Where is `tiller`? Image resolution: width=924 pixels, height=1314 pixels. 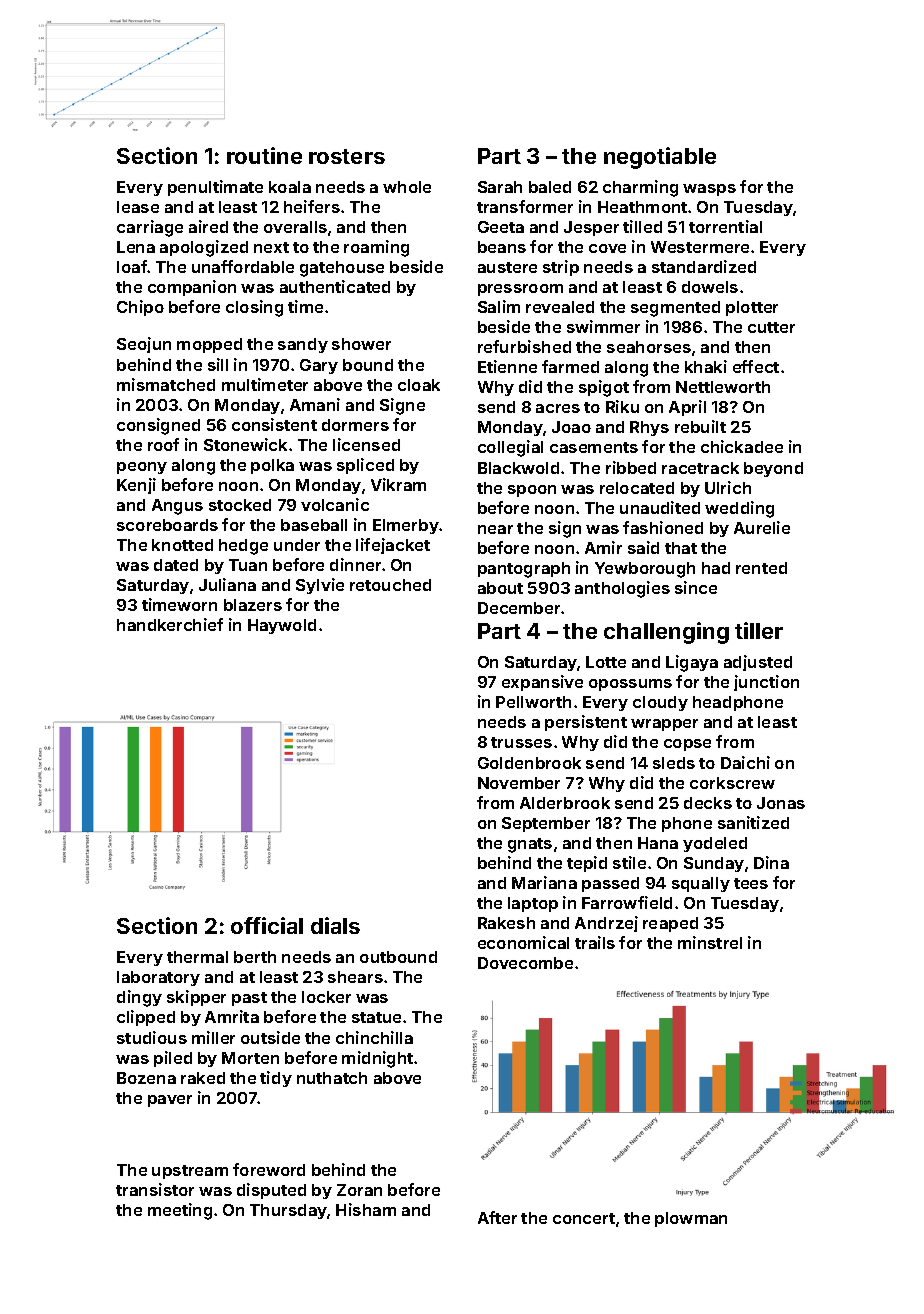 tiller is located at coordinates (759, 630).
